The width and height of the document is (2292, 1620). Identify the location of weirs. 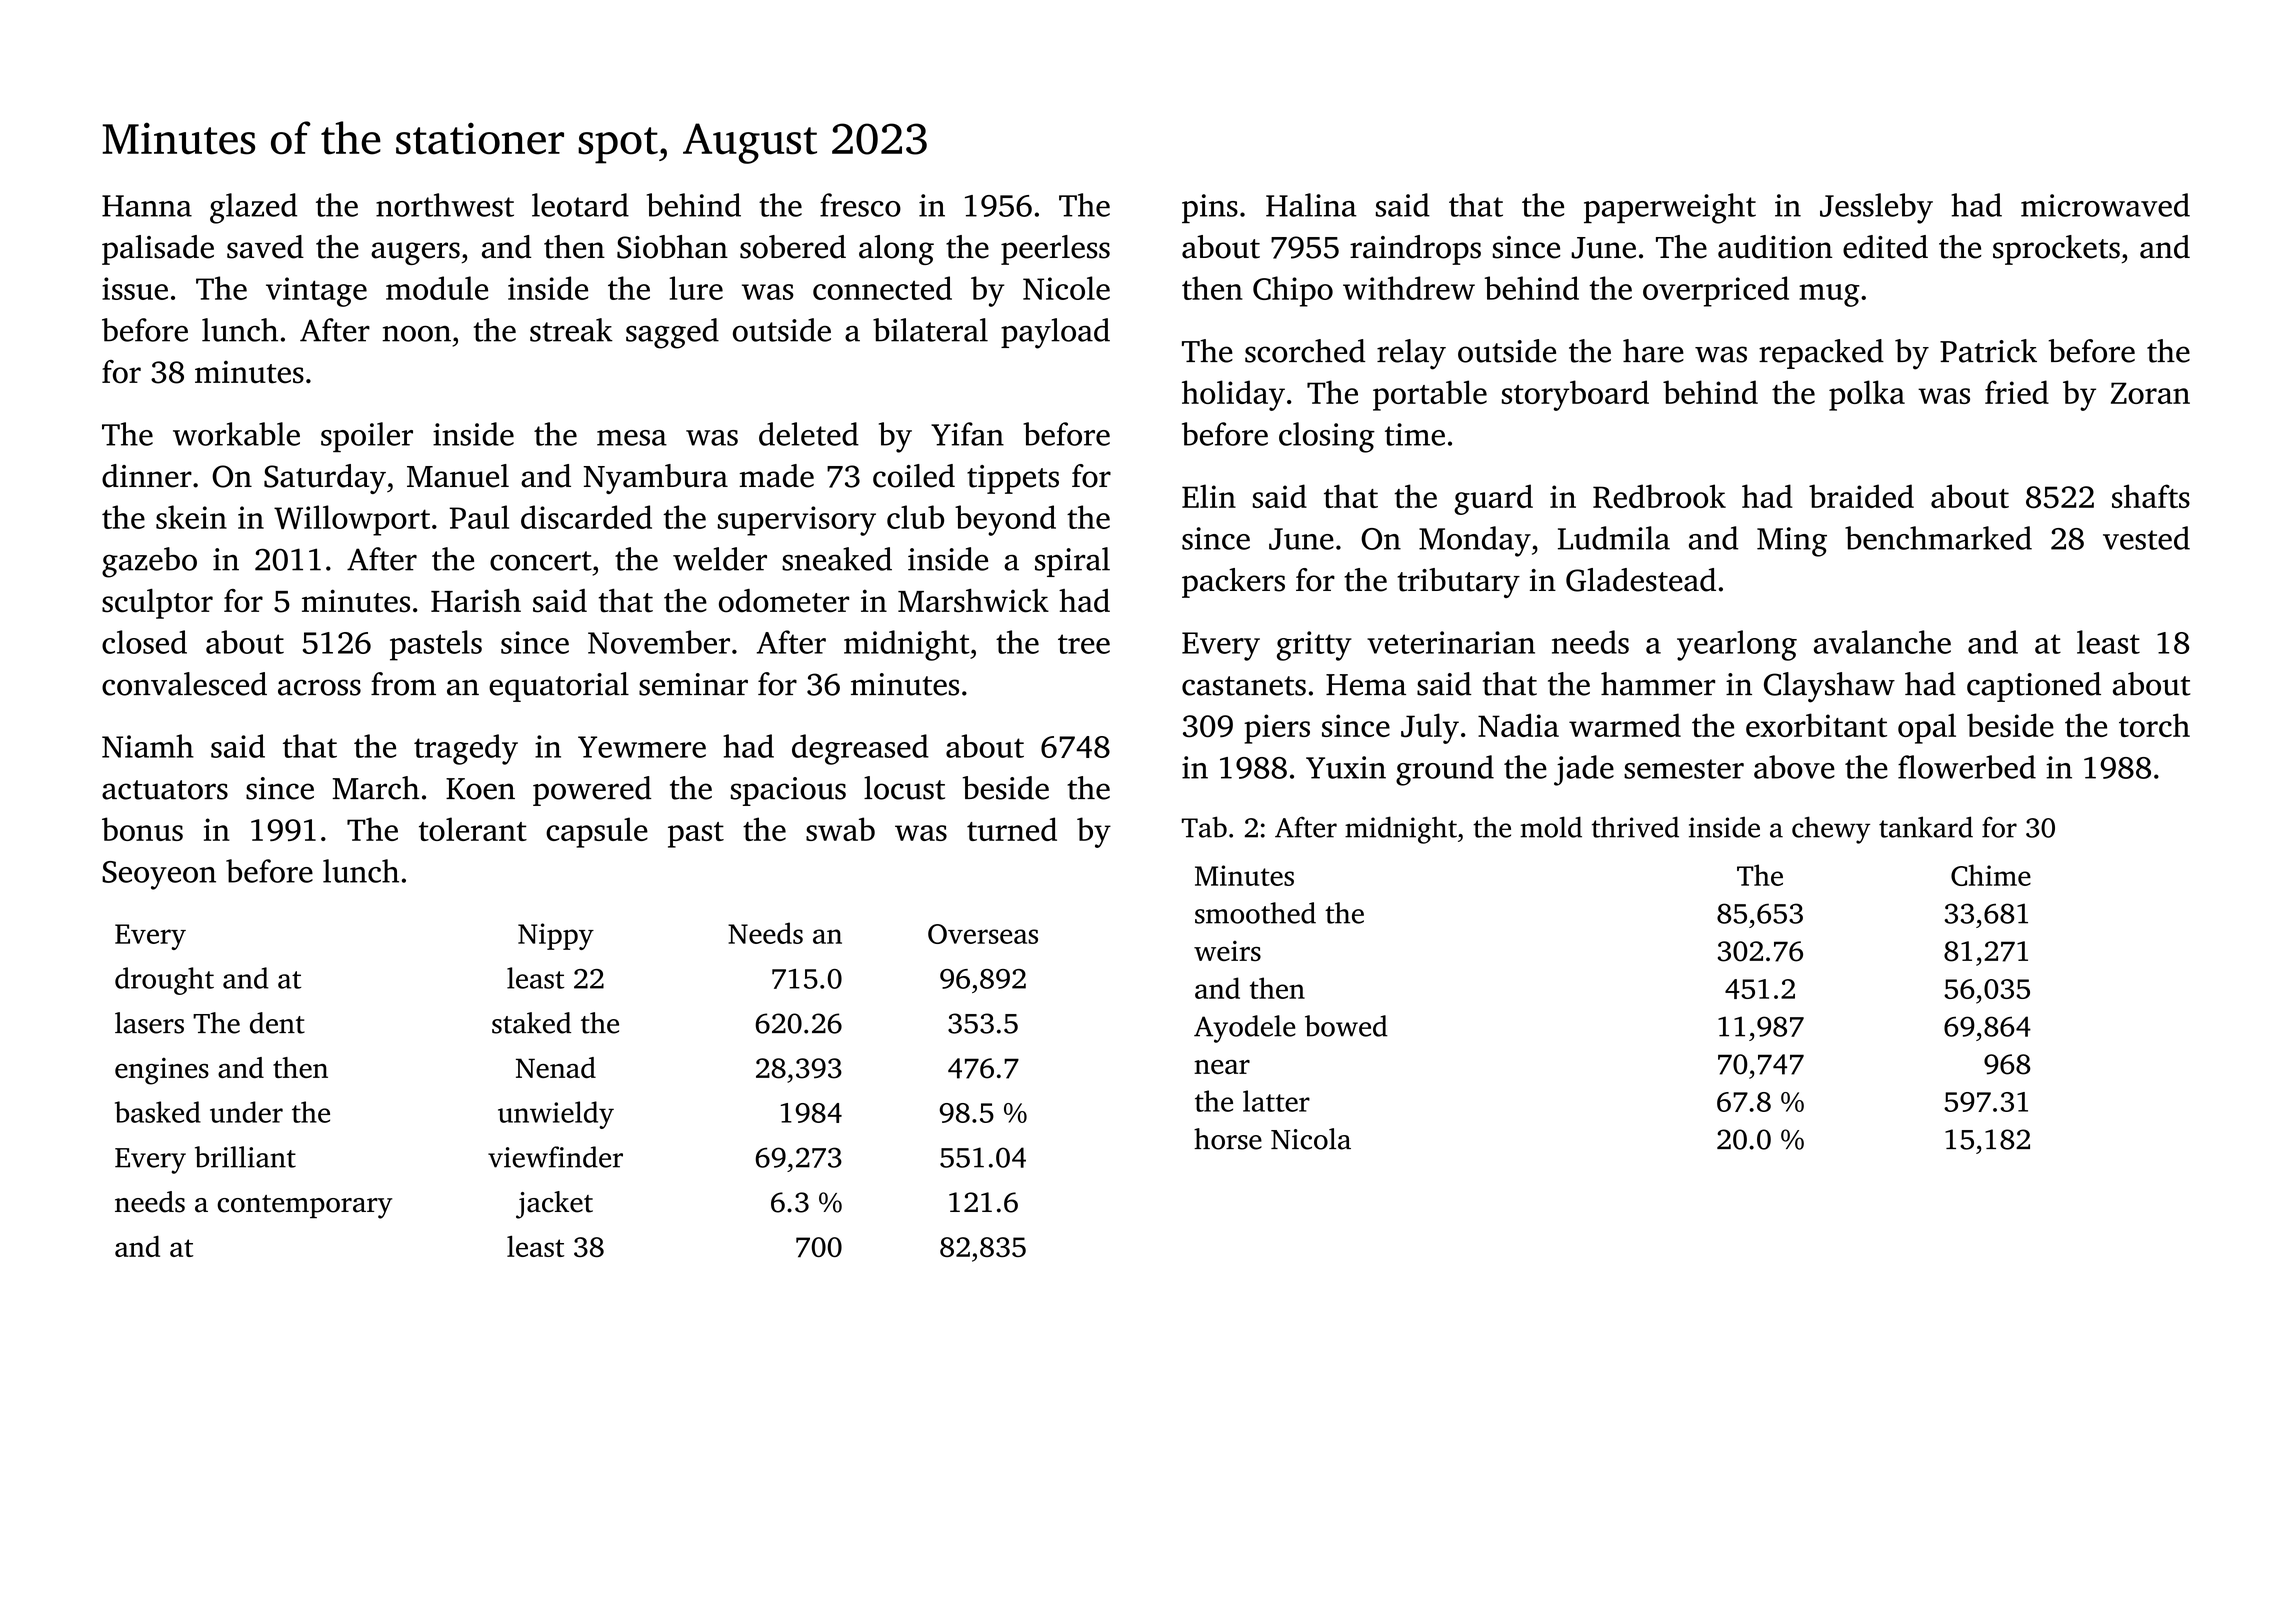
(1227, 951).
